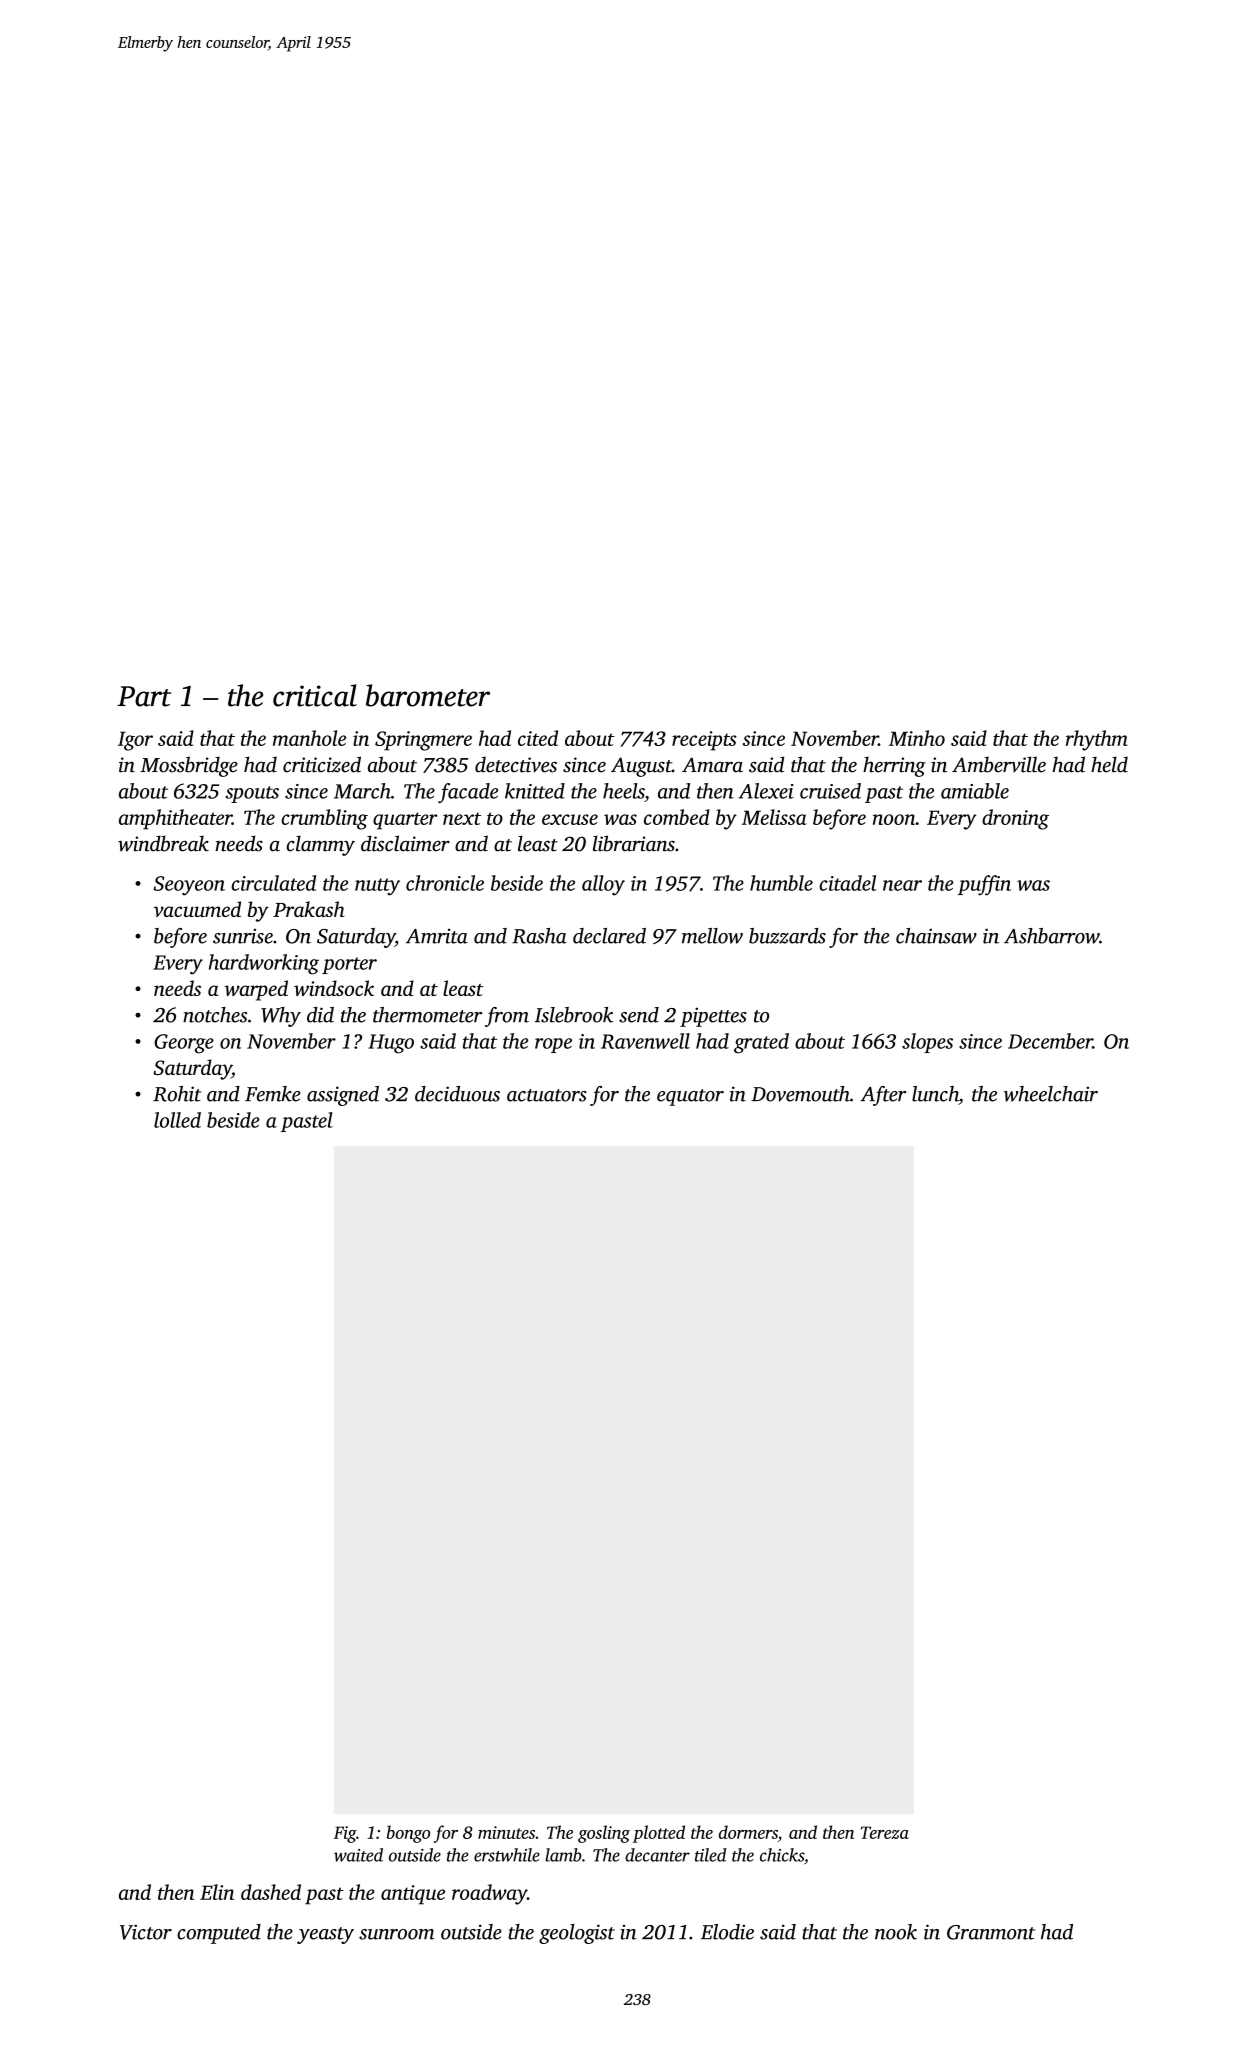  What do you see at coordinates (217, 1892) in the screenshot?
I see `Elin` at bounding box center [217, 1892].
